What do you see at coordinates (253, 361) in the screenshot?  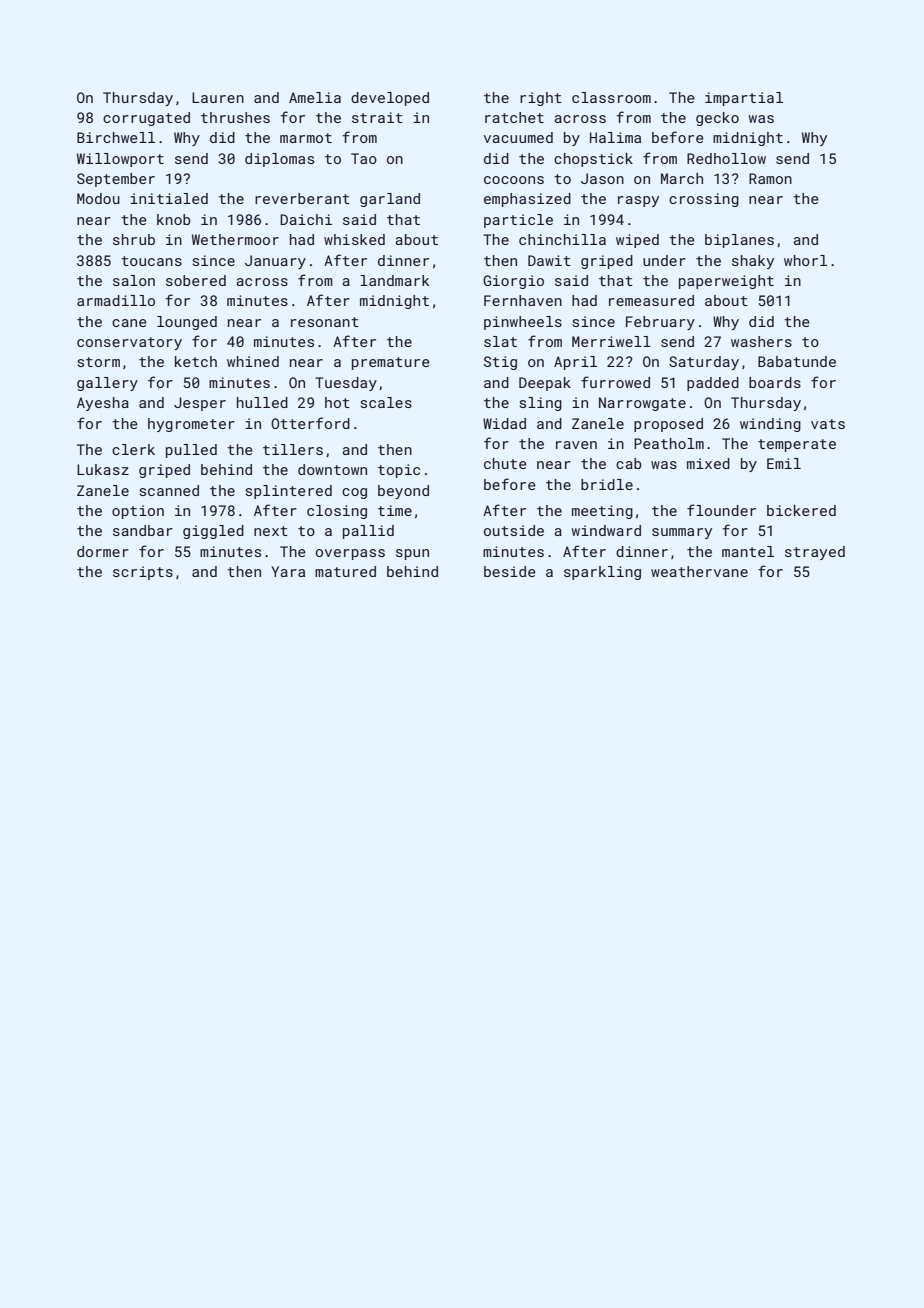 I see `whined` at bounding box center [253, 361].
